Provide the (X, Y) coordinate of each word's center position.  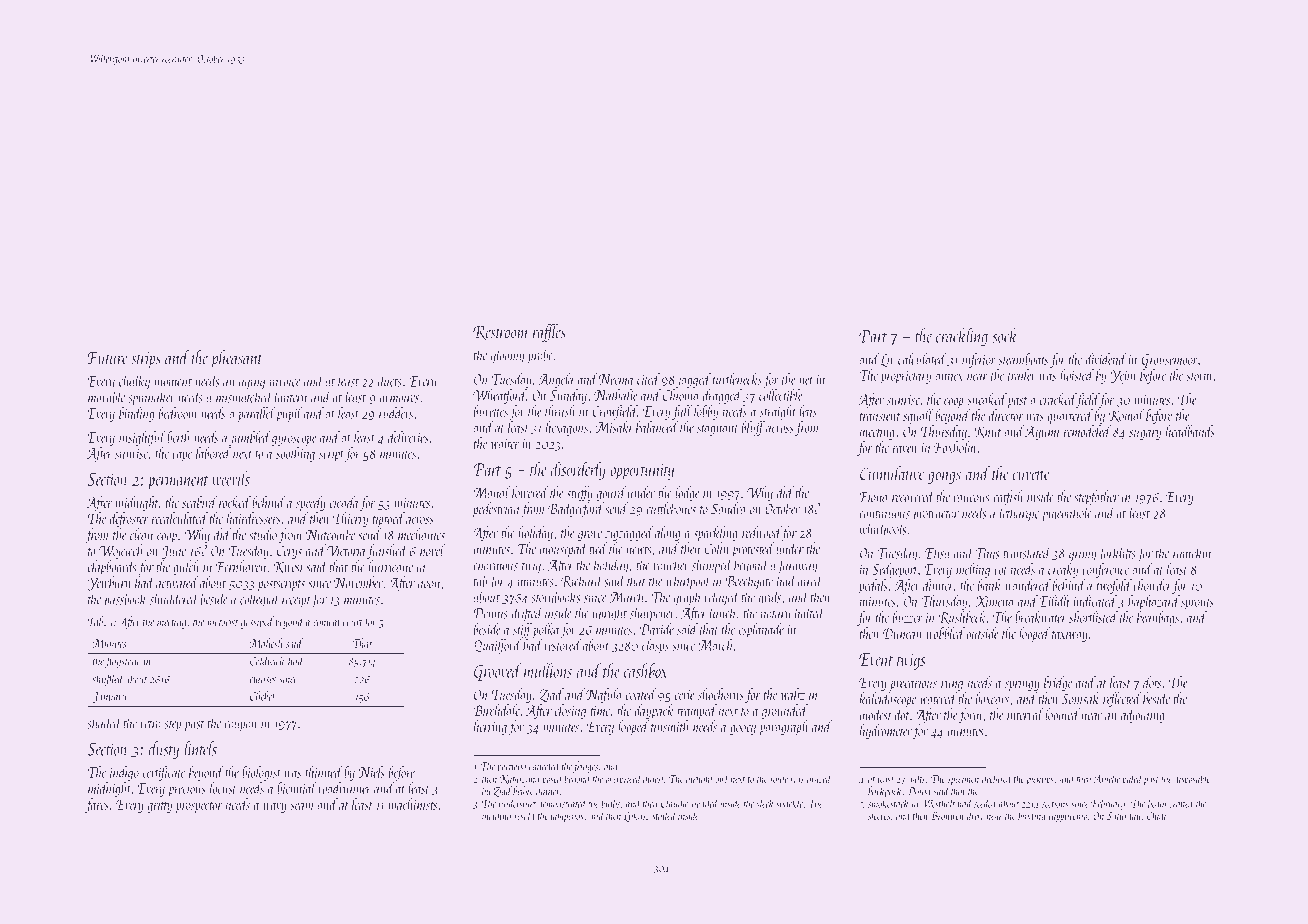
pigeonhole (1067, 514)
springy (1022, 684)
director (1006, 415)
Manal (491, 492)
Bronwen (947, 816)
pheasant (237, 359)
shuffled (108, 679)
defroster (129, 519)
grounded (785, 711)
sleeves (879, 815)
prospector (199, 807)
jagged (693, 380)
